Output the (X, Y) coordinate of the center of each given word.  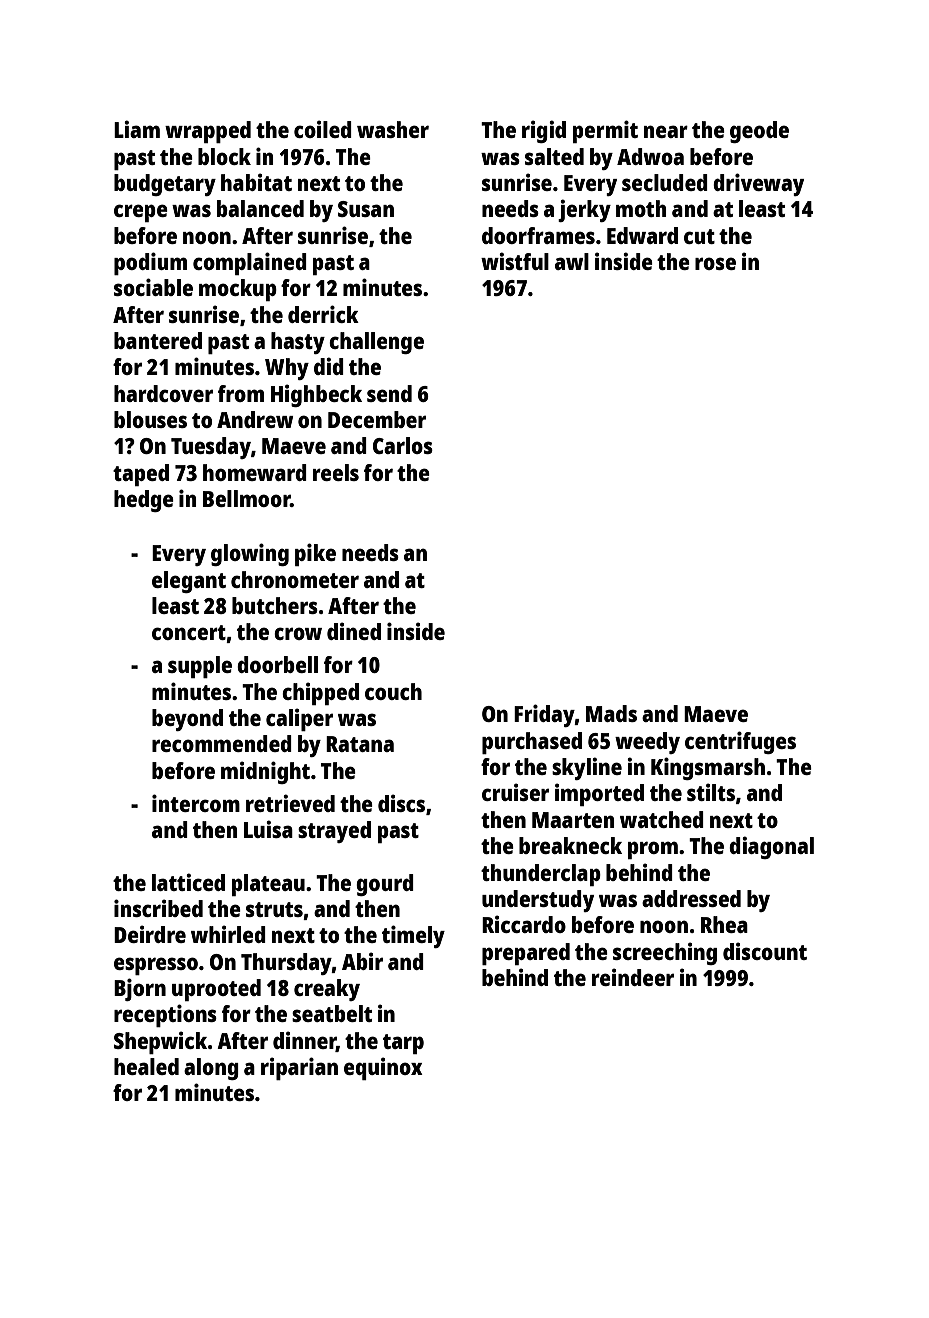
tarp (403, 1044)
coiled (323, 129)
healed (146, 1066)
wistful (515, 261)
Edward (642, 235)
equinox (383, 1068)
